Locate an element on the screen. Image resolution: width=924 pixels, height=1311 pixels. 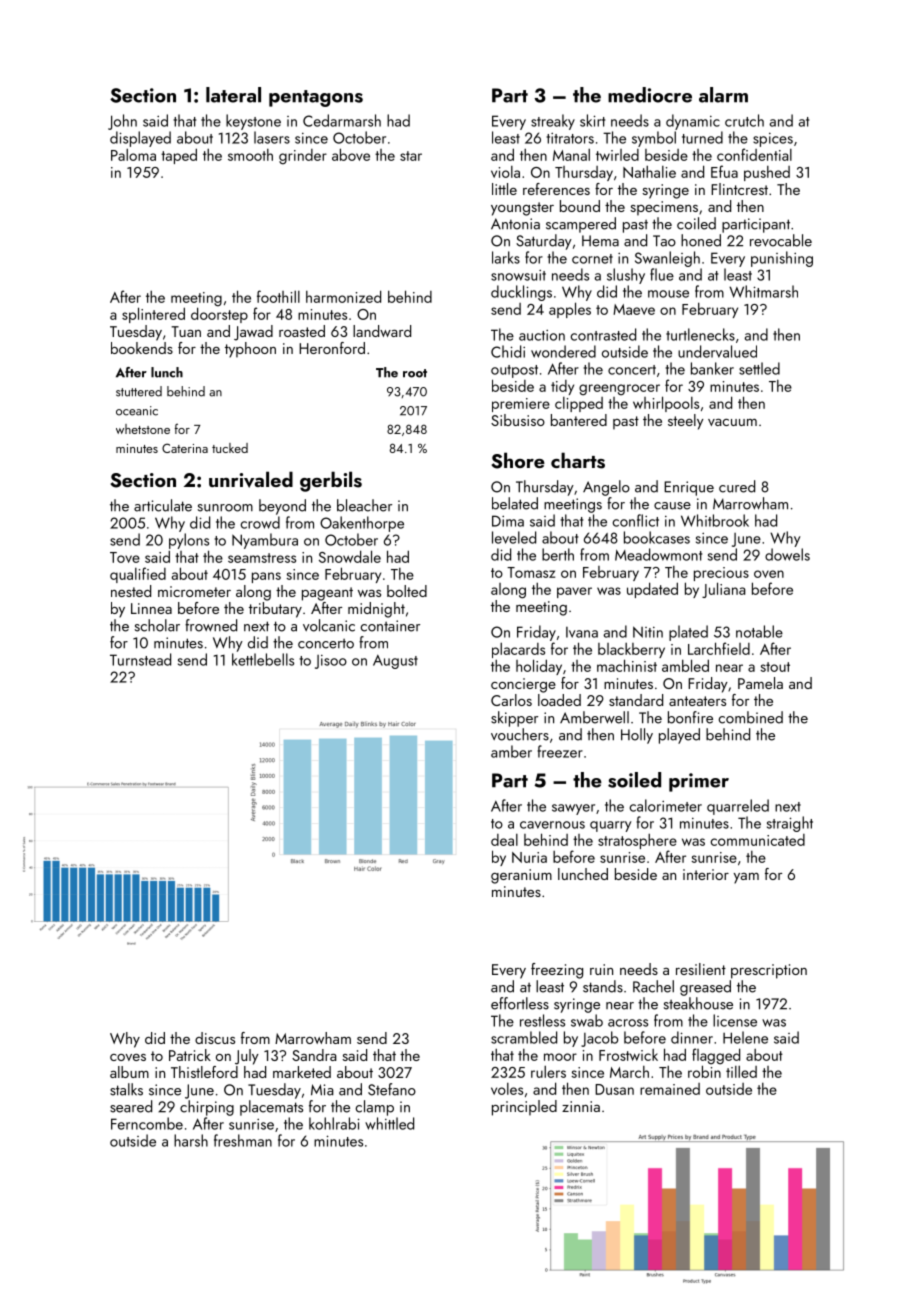
bolted is located at coordinates (407, 591).
